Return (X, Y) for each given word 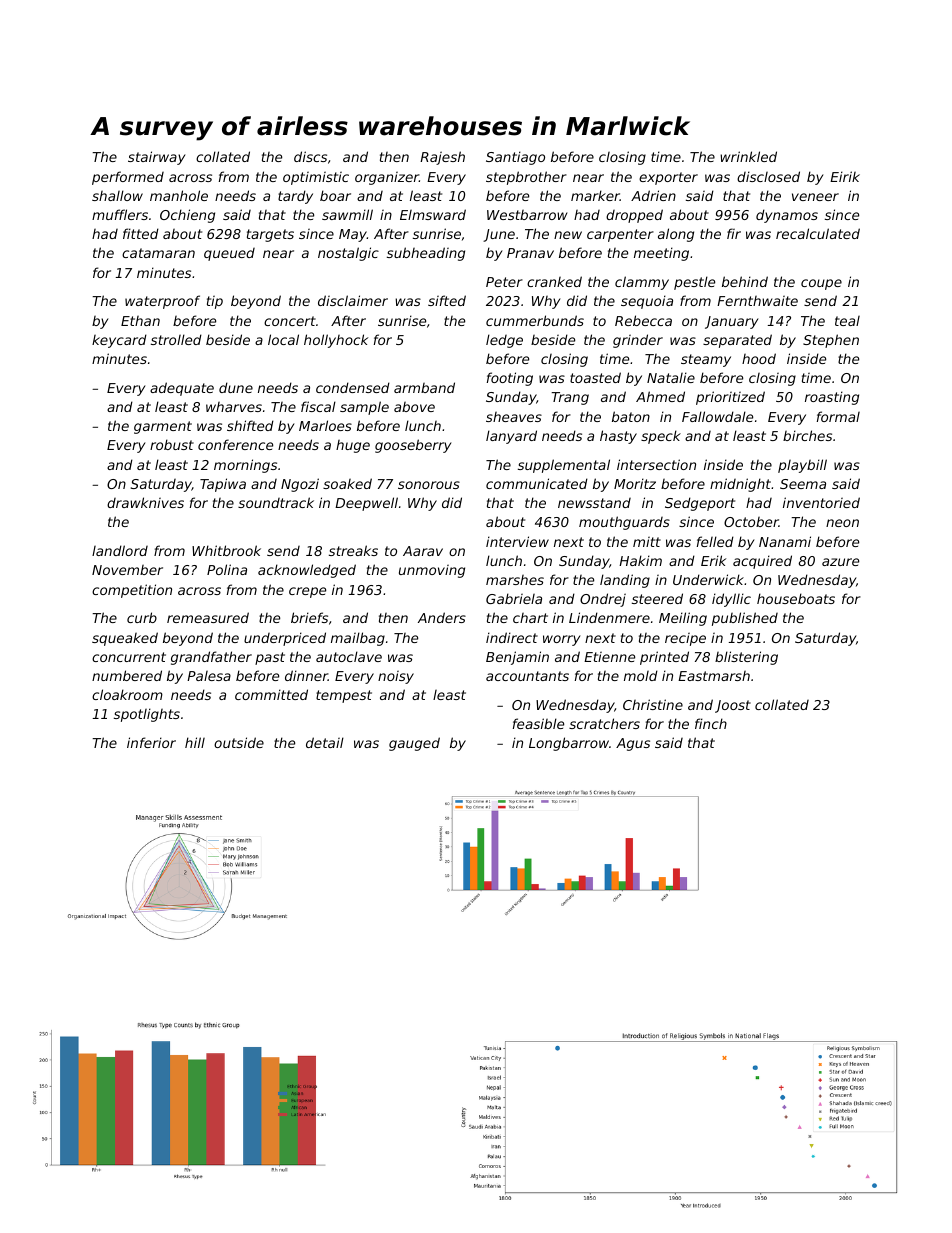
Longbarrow (569, 744)
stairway (157, 158)
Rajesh (442, 158)
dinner (306, 675)
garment (163, 427)
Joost (733, 706)
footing (510, 379)
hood (759, 358)
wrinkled (748, 156)
